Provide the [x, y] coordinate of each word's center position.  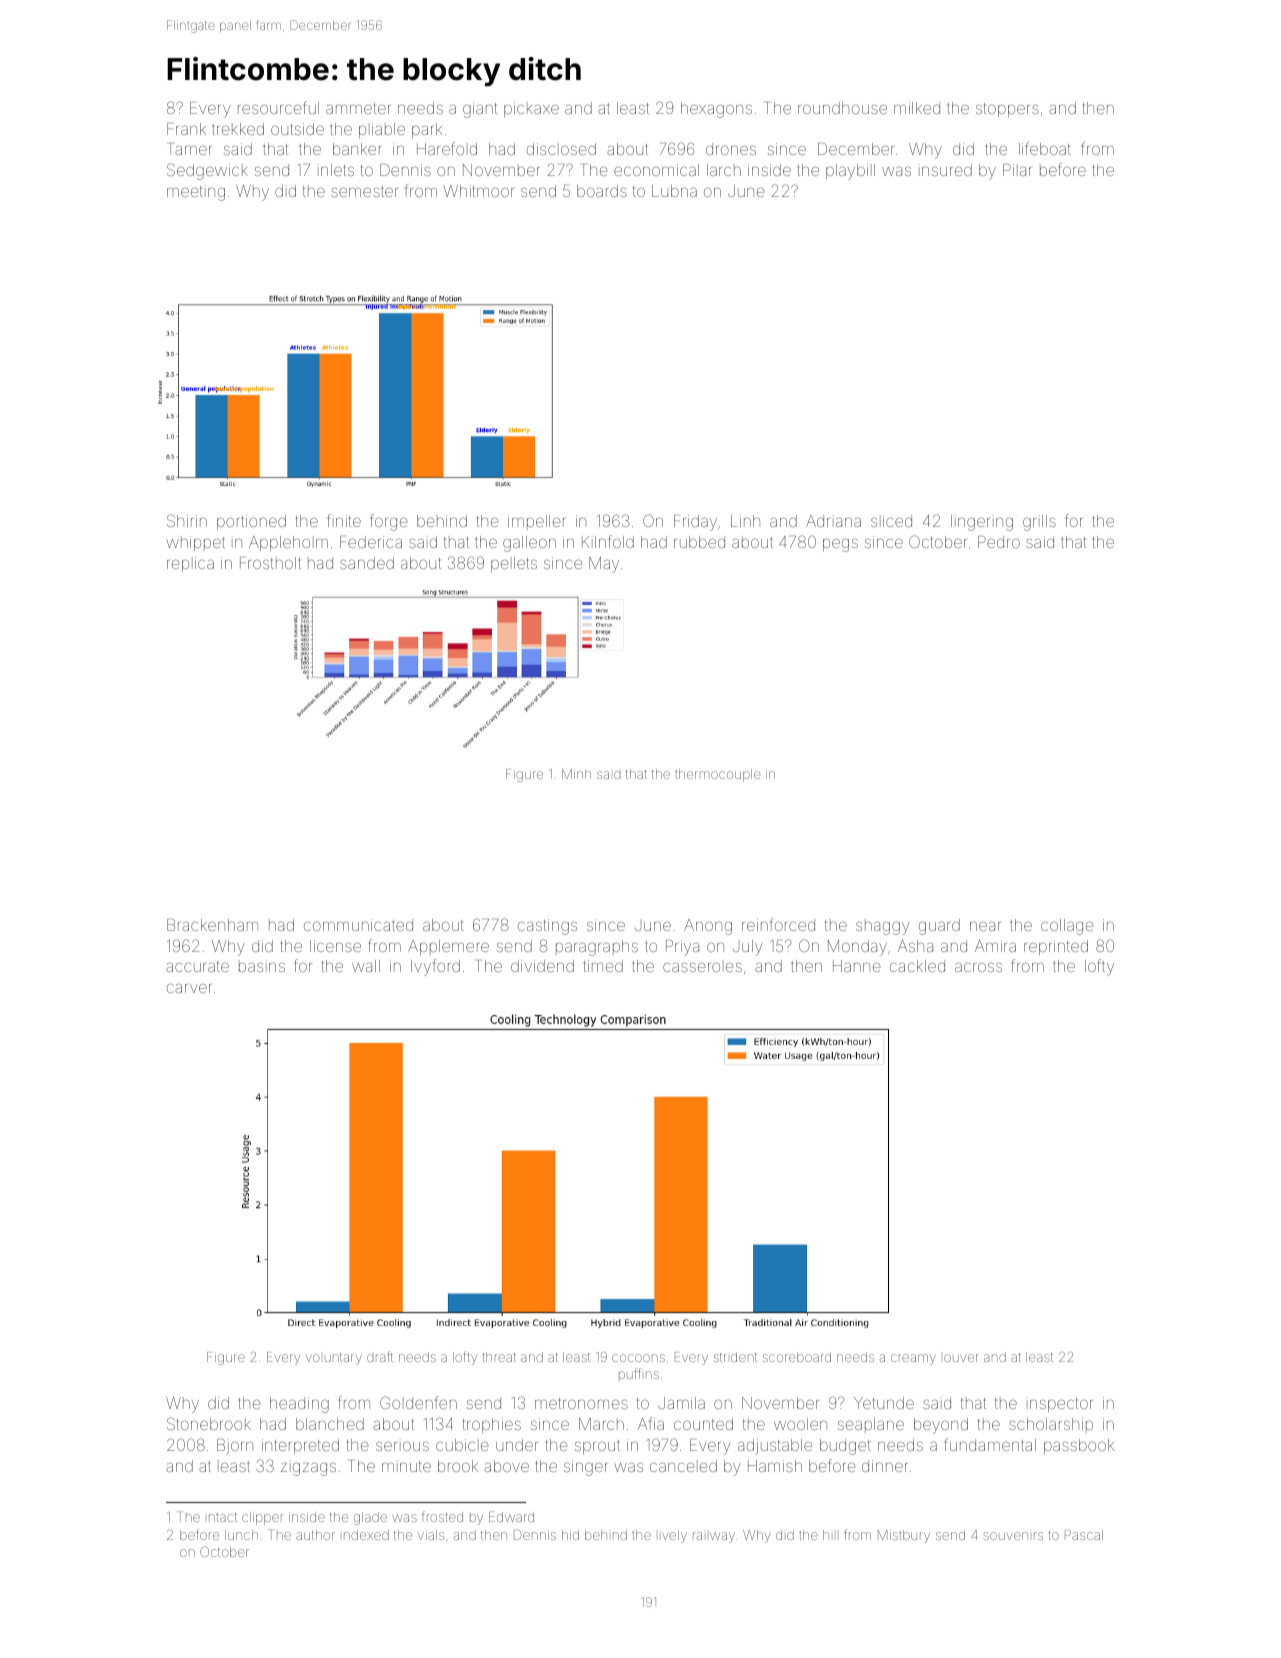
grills [1039, 523]
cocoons [638, 1358]
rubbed [699, 542]
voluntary [334, 1359]
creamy [913, 1359]
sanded [367, 563]
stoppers [1007, 110]
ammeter [358, 108]
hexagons [716, 110]
